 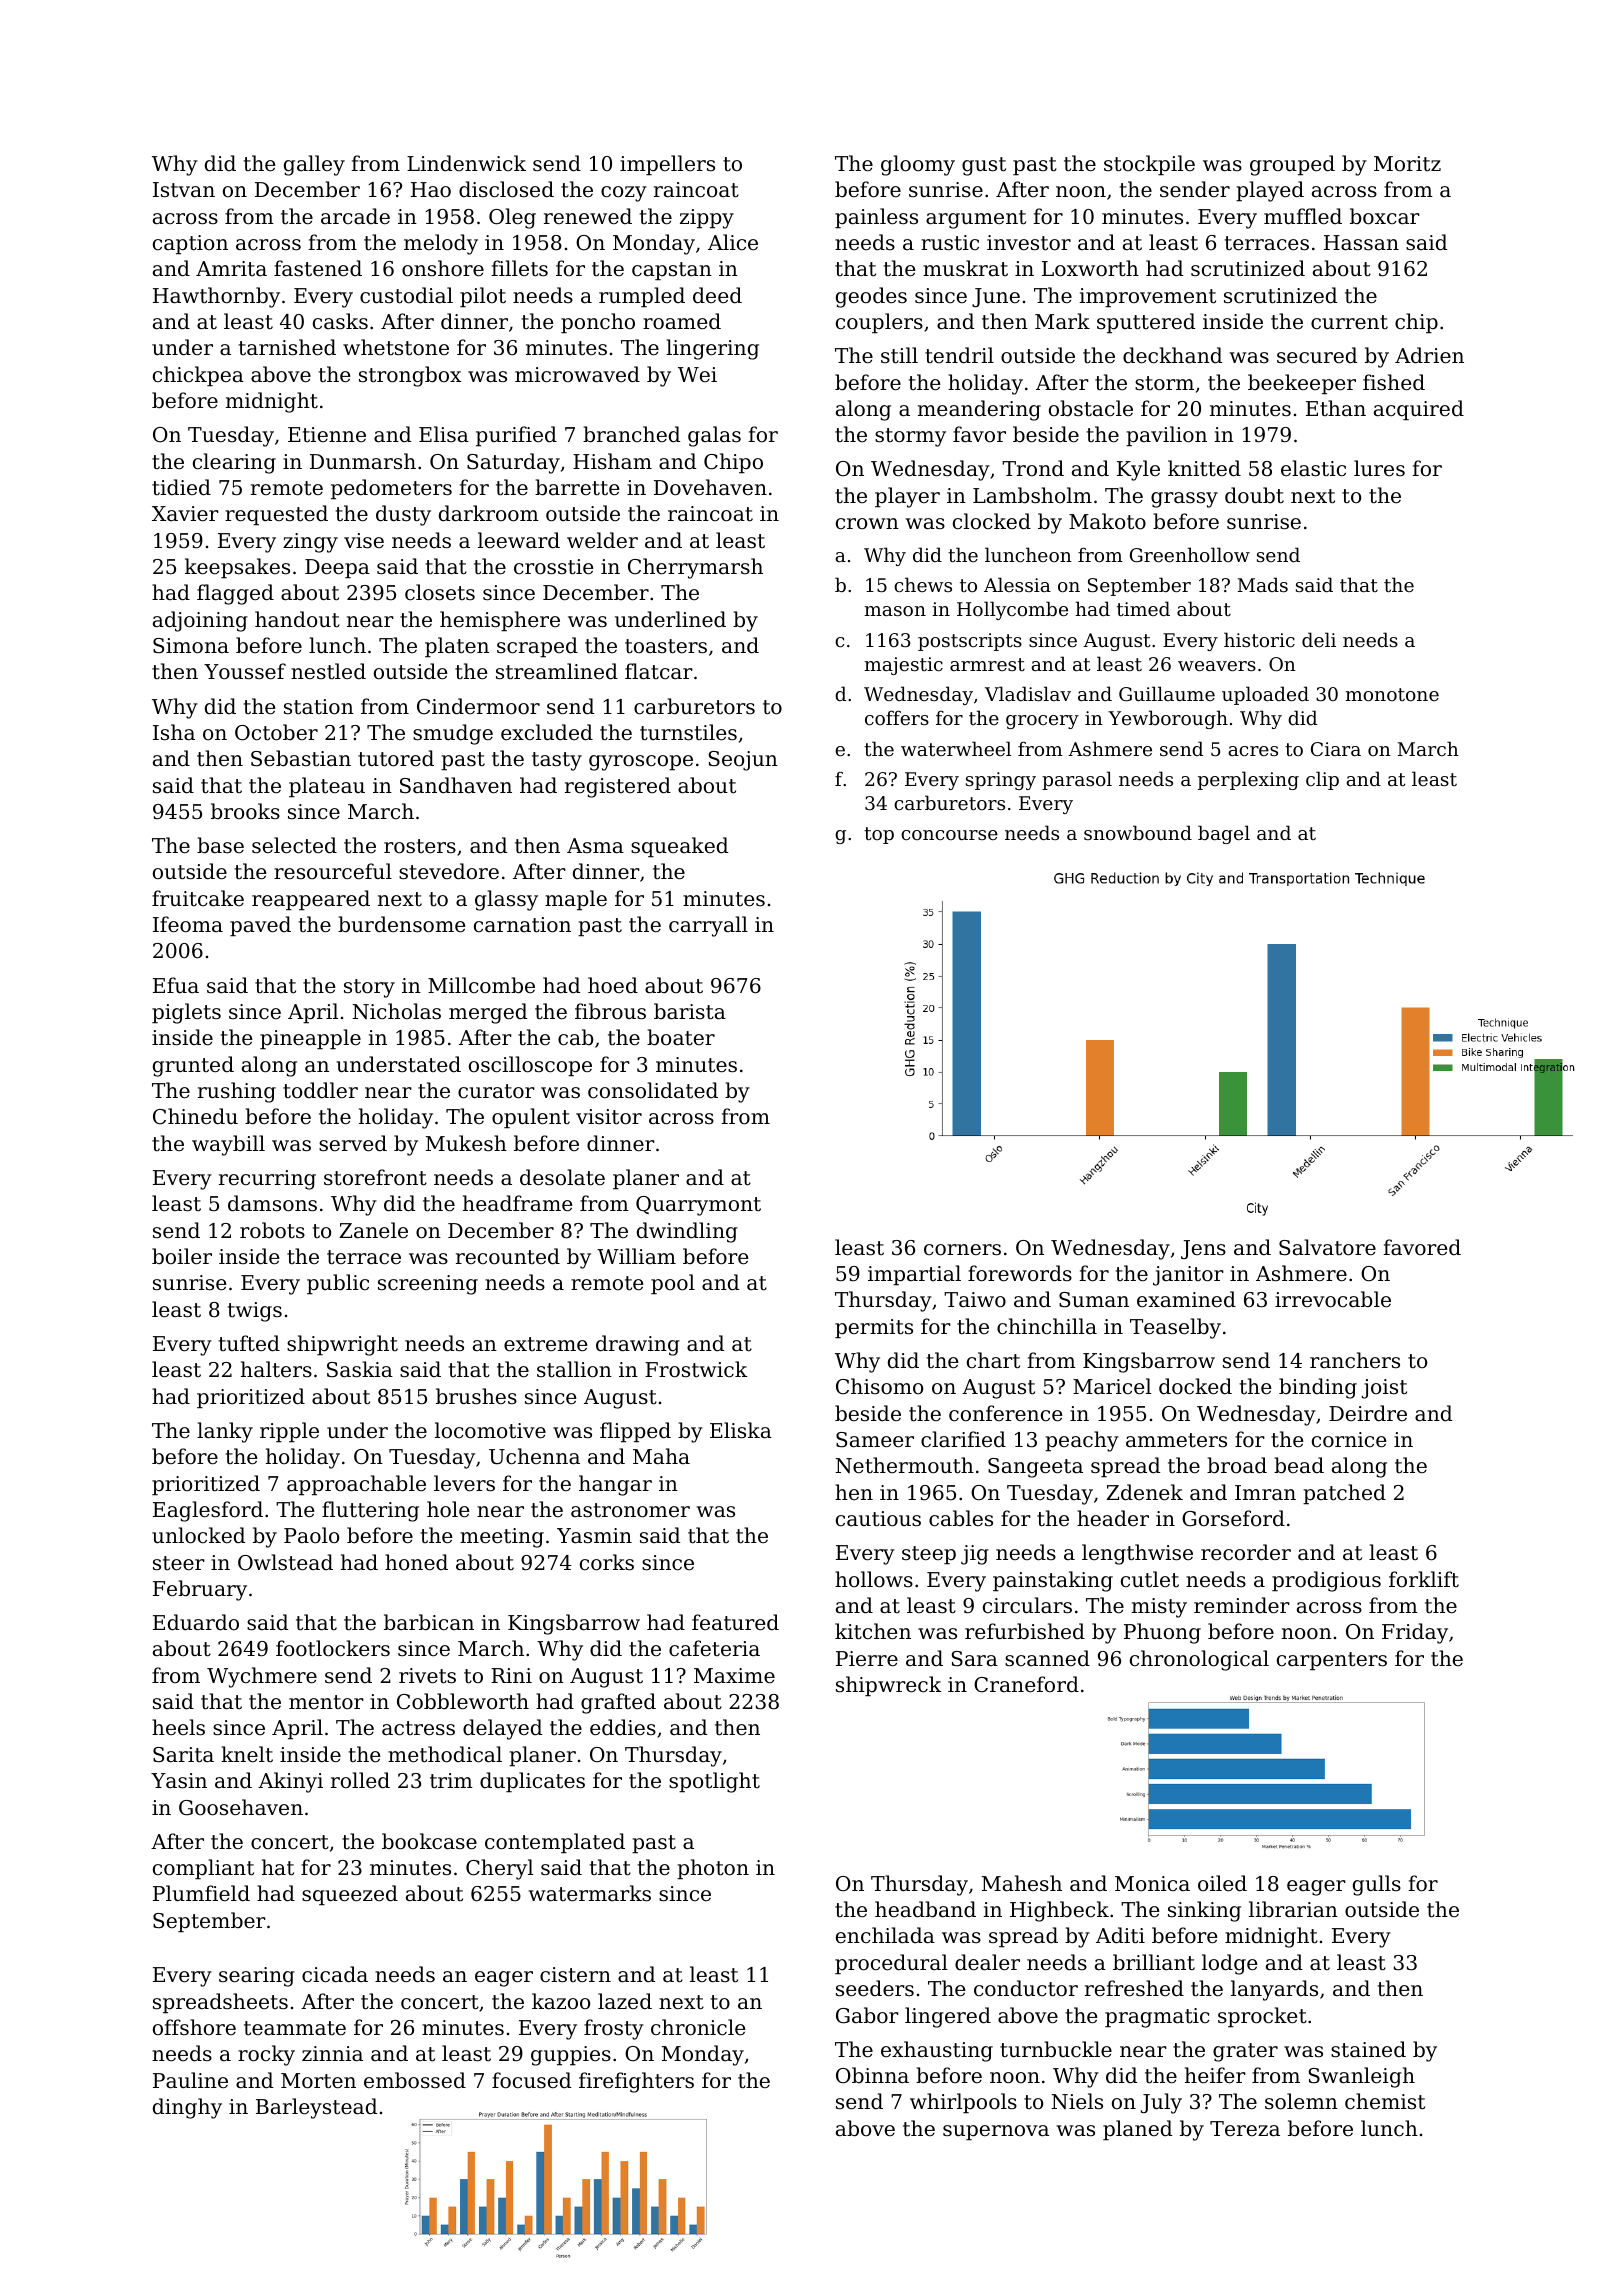 I want to click on majestic, so click(x=904, y=666).
